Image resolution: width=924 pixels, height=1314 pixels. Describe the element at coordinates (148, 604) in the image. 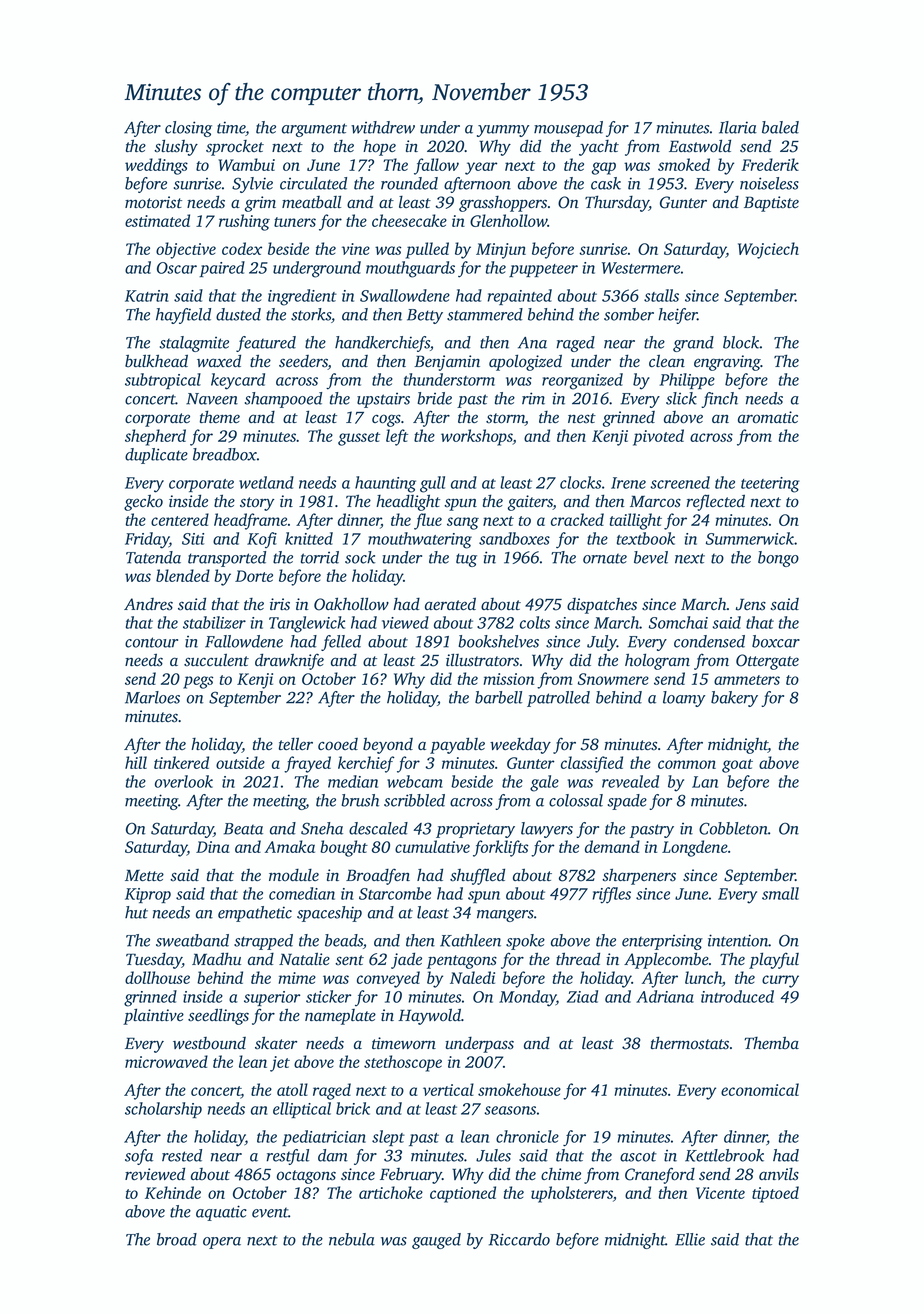

I see `Andres` at that location.
